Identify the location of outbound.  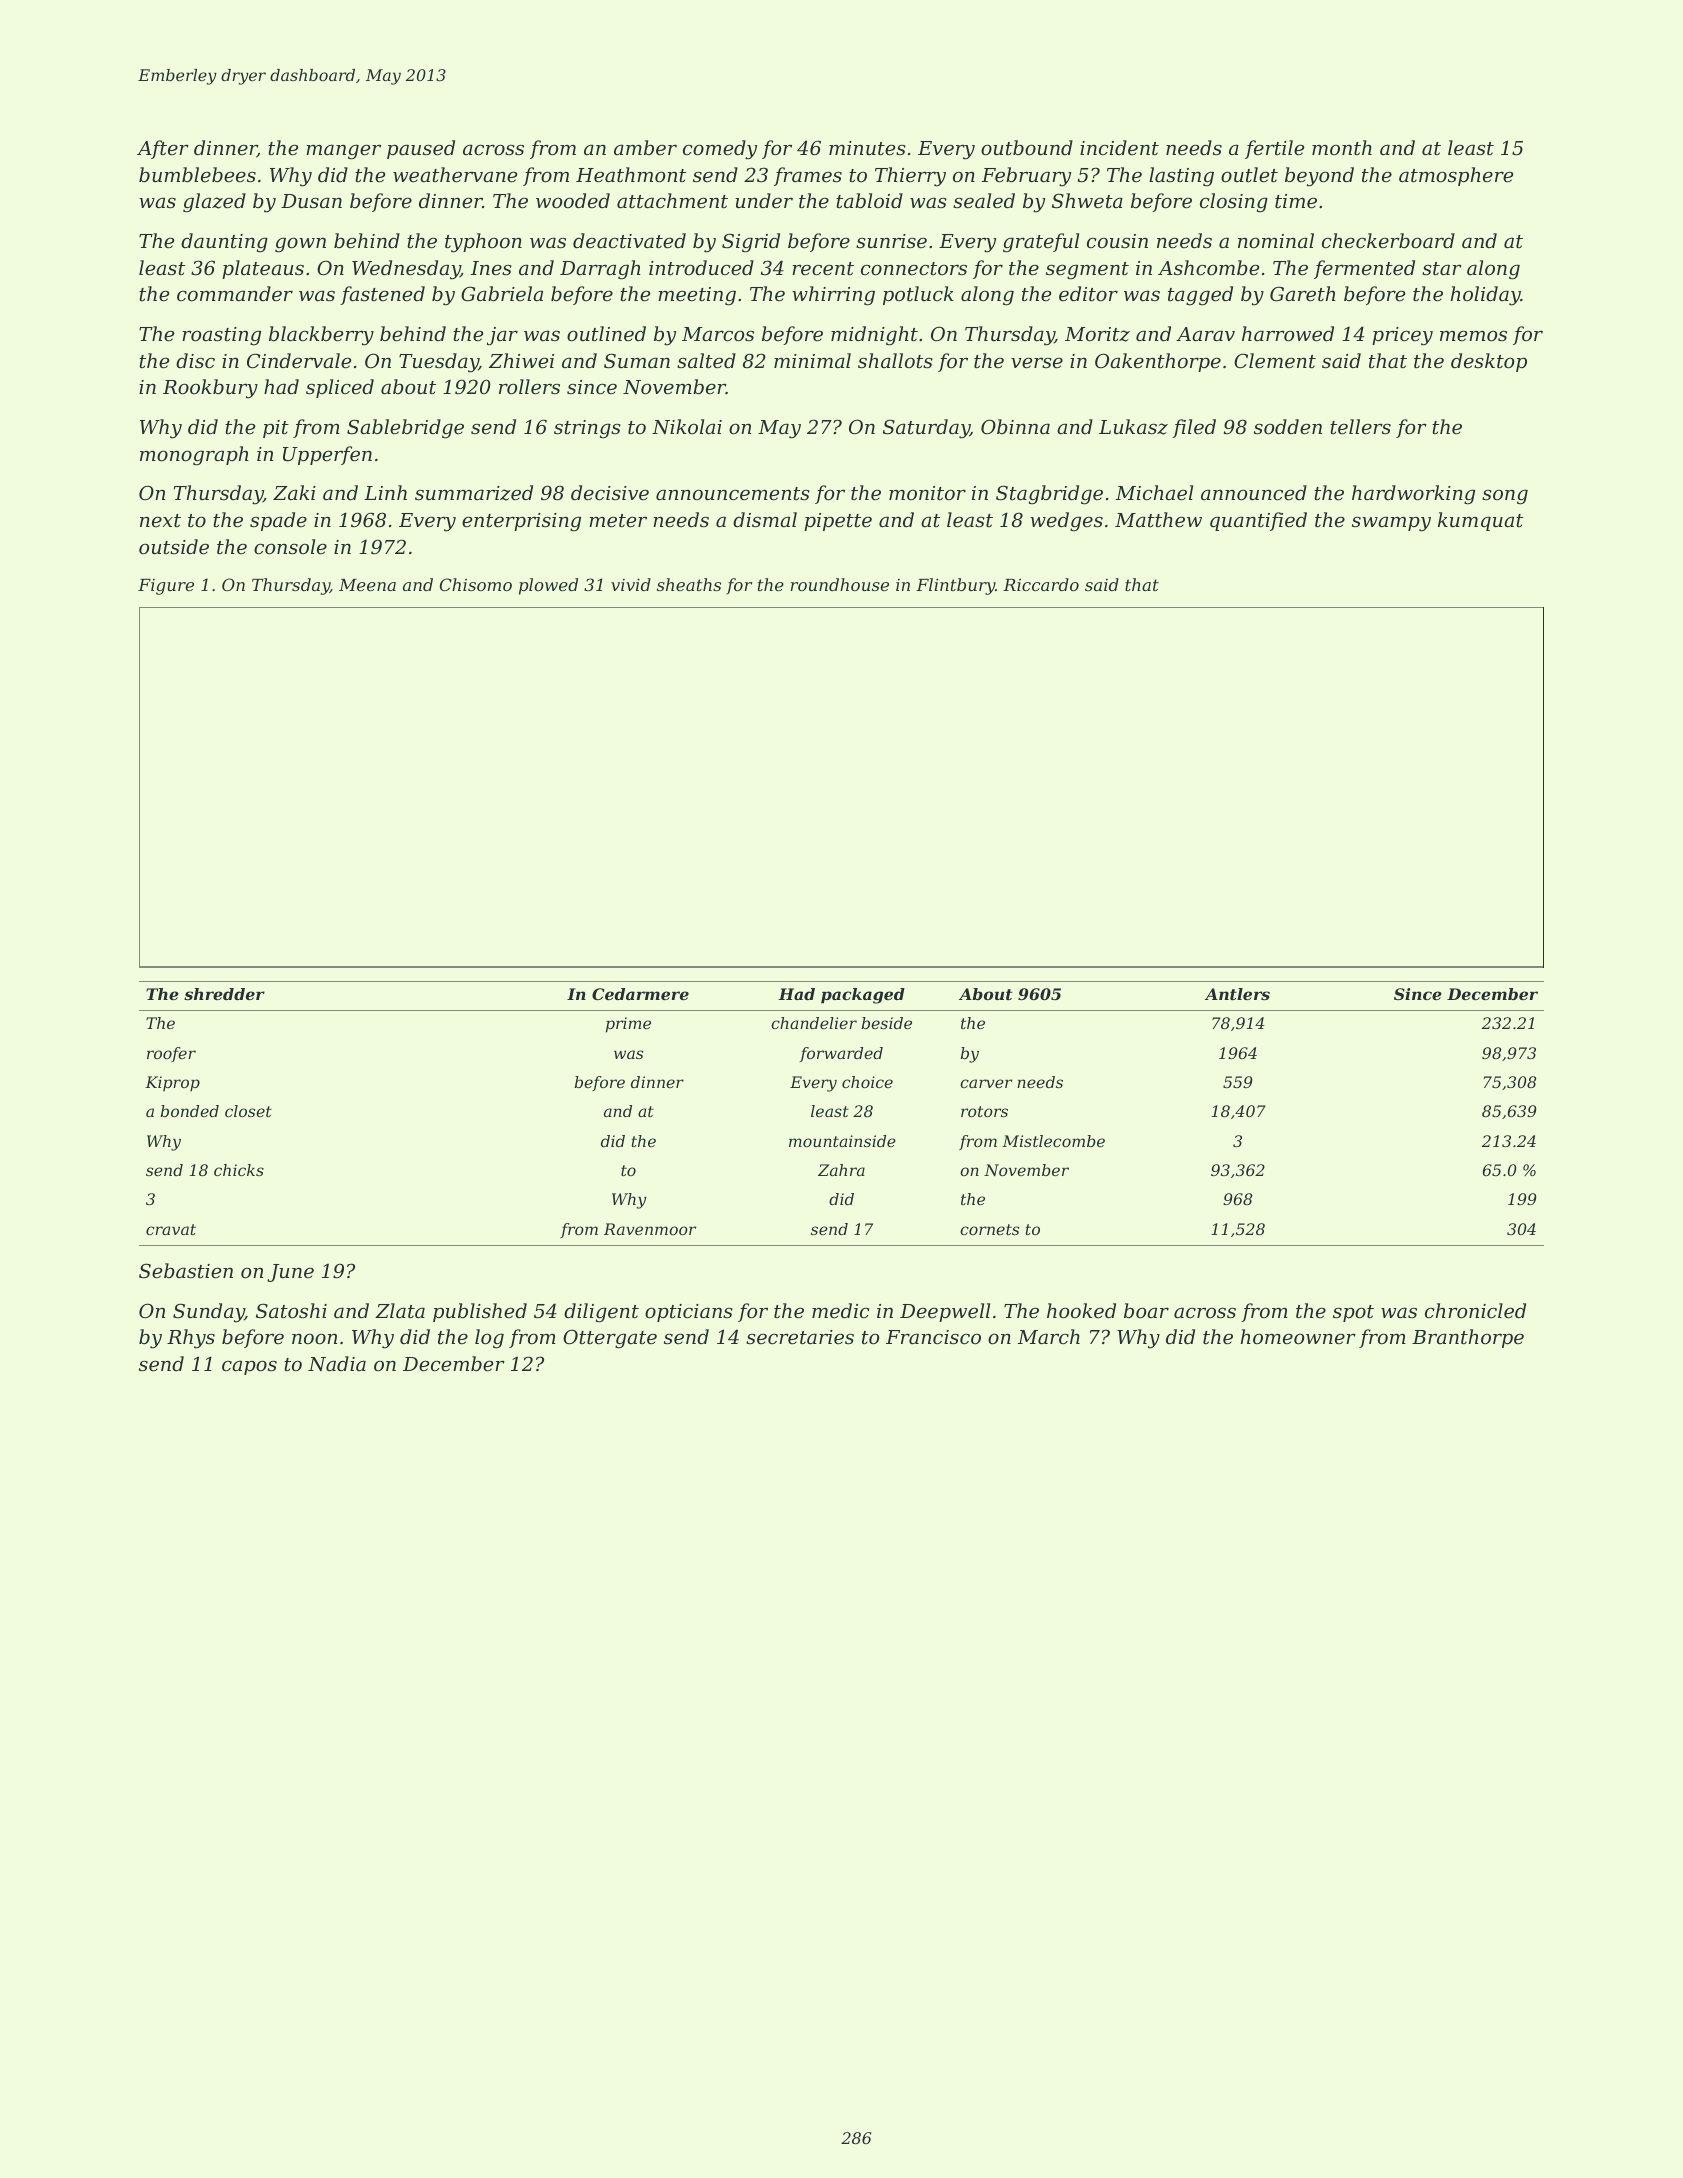
(1027, 147).
